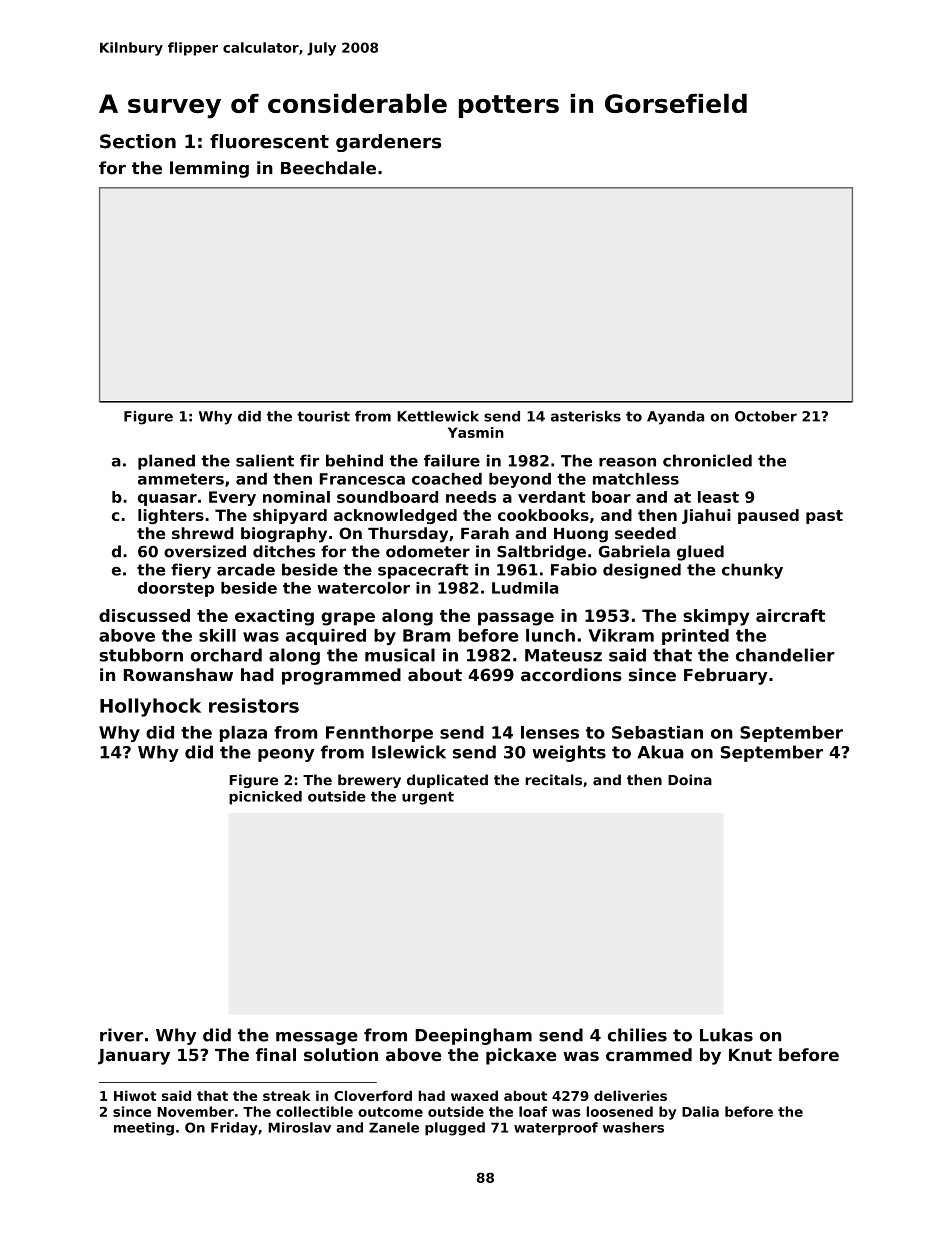 This screenshot has width=952, height=1233. What do you see at coordinates (209, 169) in the screenshot?
I see `lemming` at bounding box center [209, 169].
